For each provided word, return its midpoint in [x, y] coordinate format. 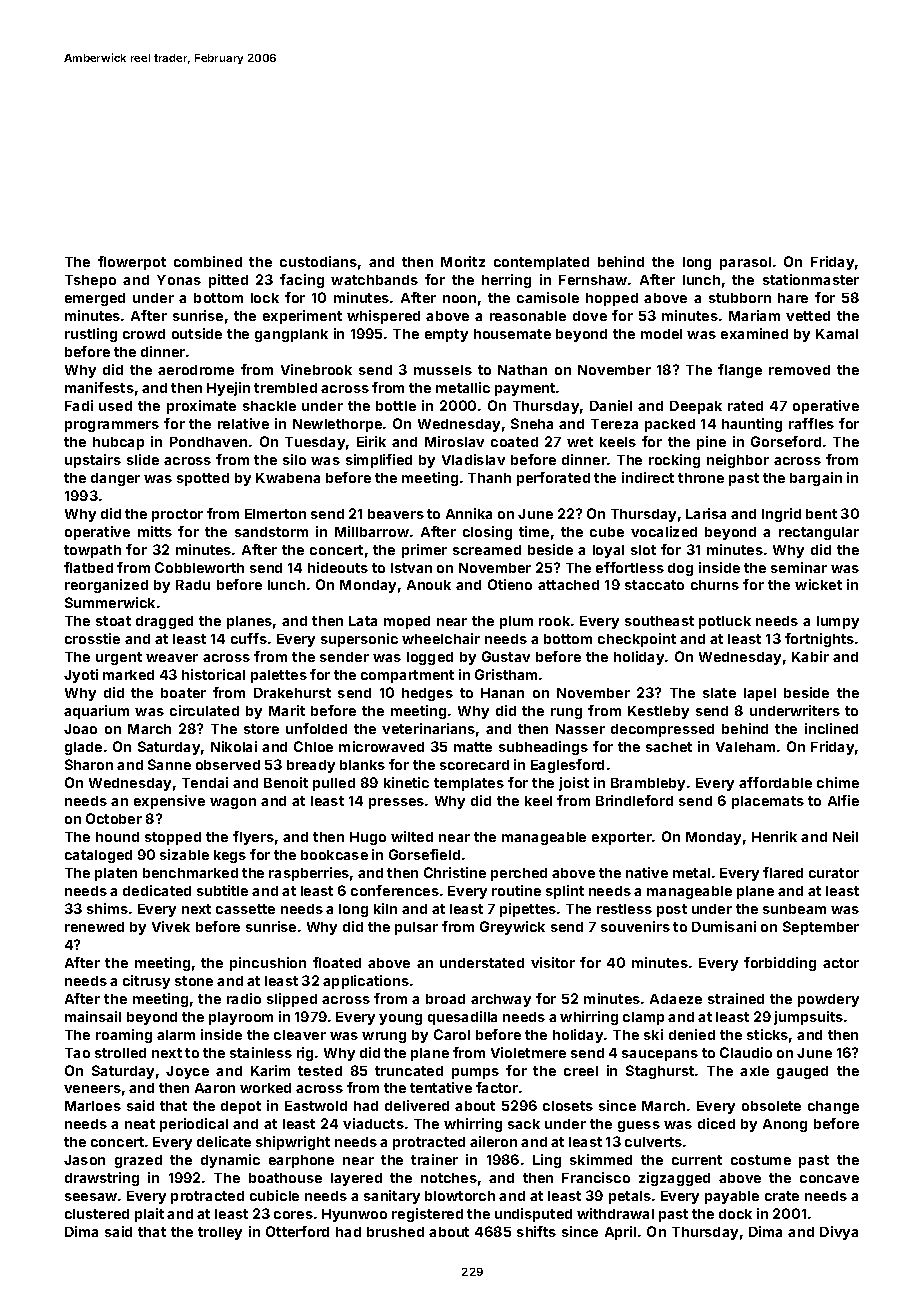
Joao [80, 729]
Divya [839, 1233]
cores [293, 1215]
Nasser [580, 729]
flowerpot [132, 263]
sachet [669, 747]
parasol [745, 263]
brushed [395, 1232]
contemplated [541, 263]
